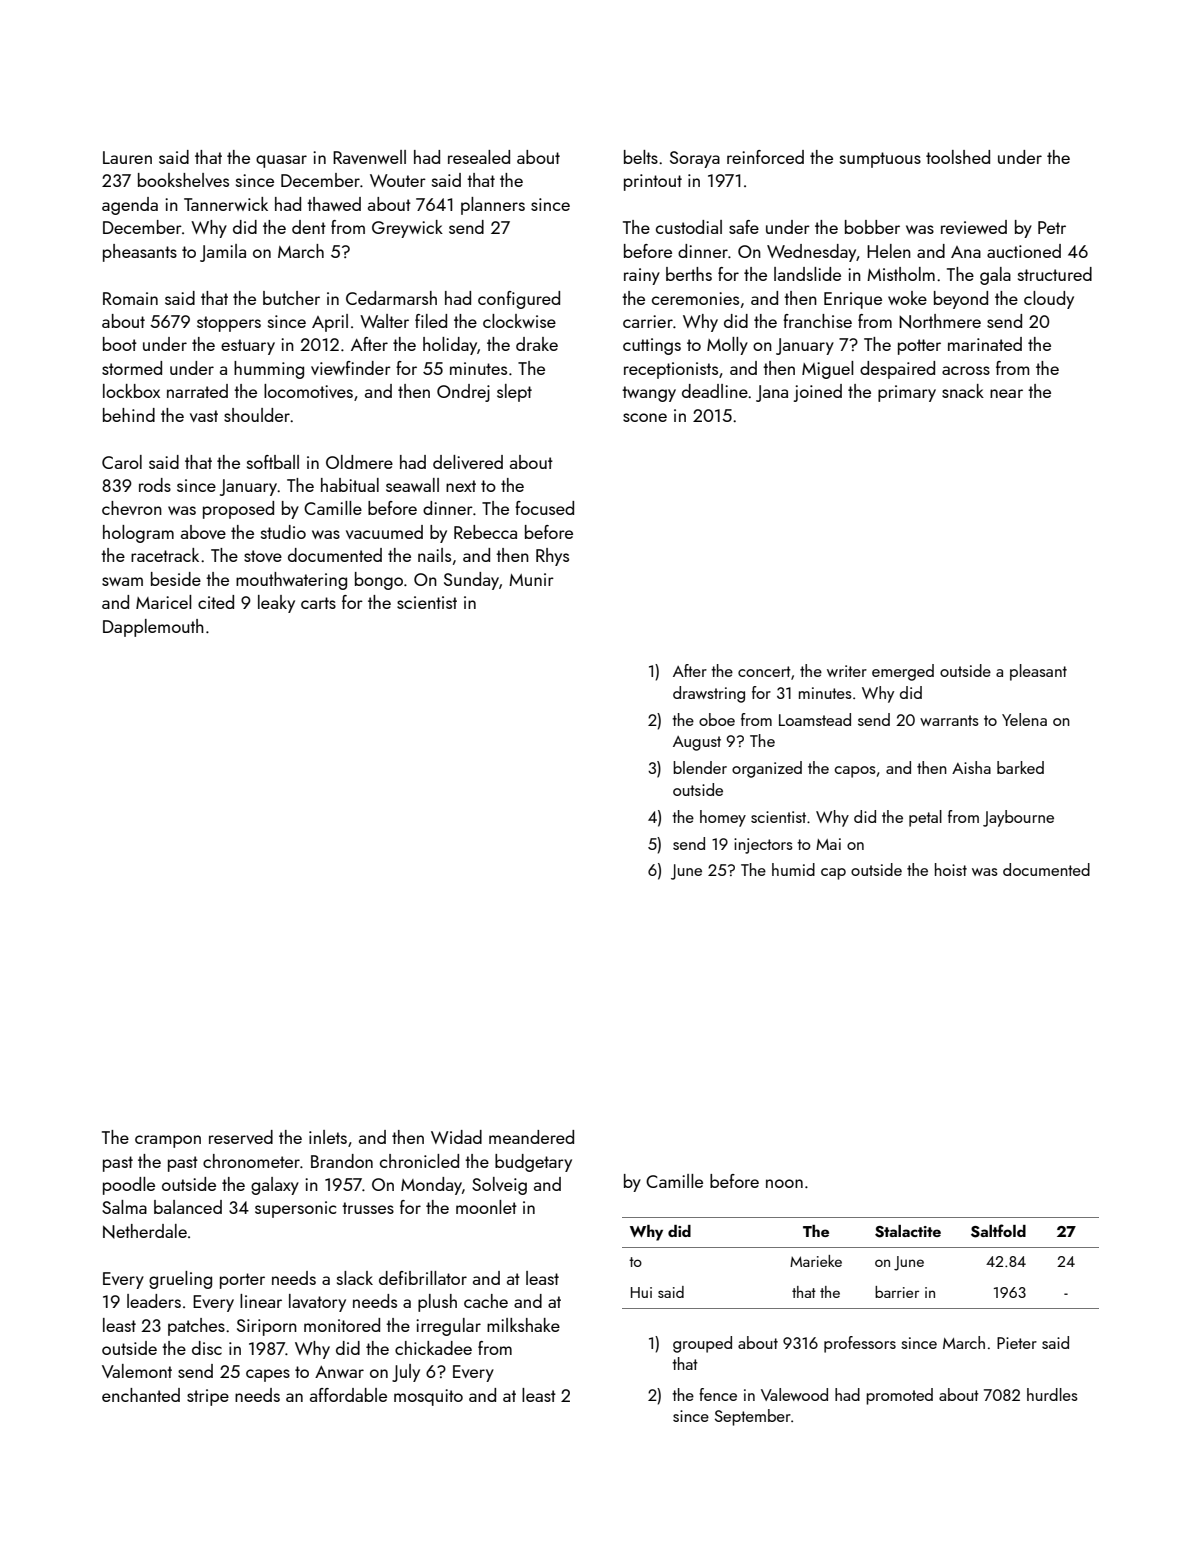 This screenshot has width=1201, height=1555. What do you see at coordinates (907, 393) in the screenshot?
I see `primary` at bounding box center [907, 393].
